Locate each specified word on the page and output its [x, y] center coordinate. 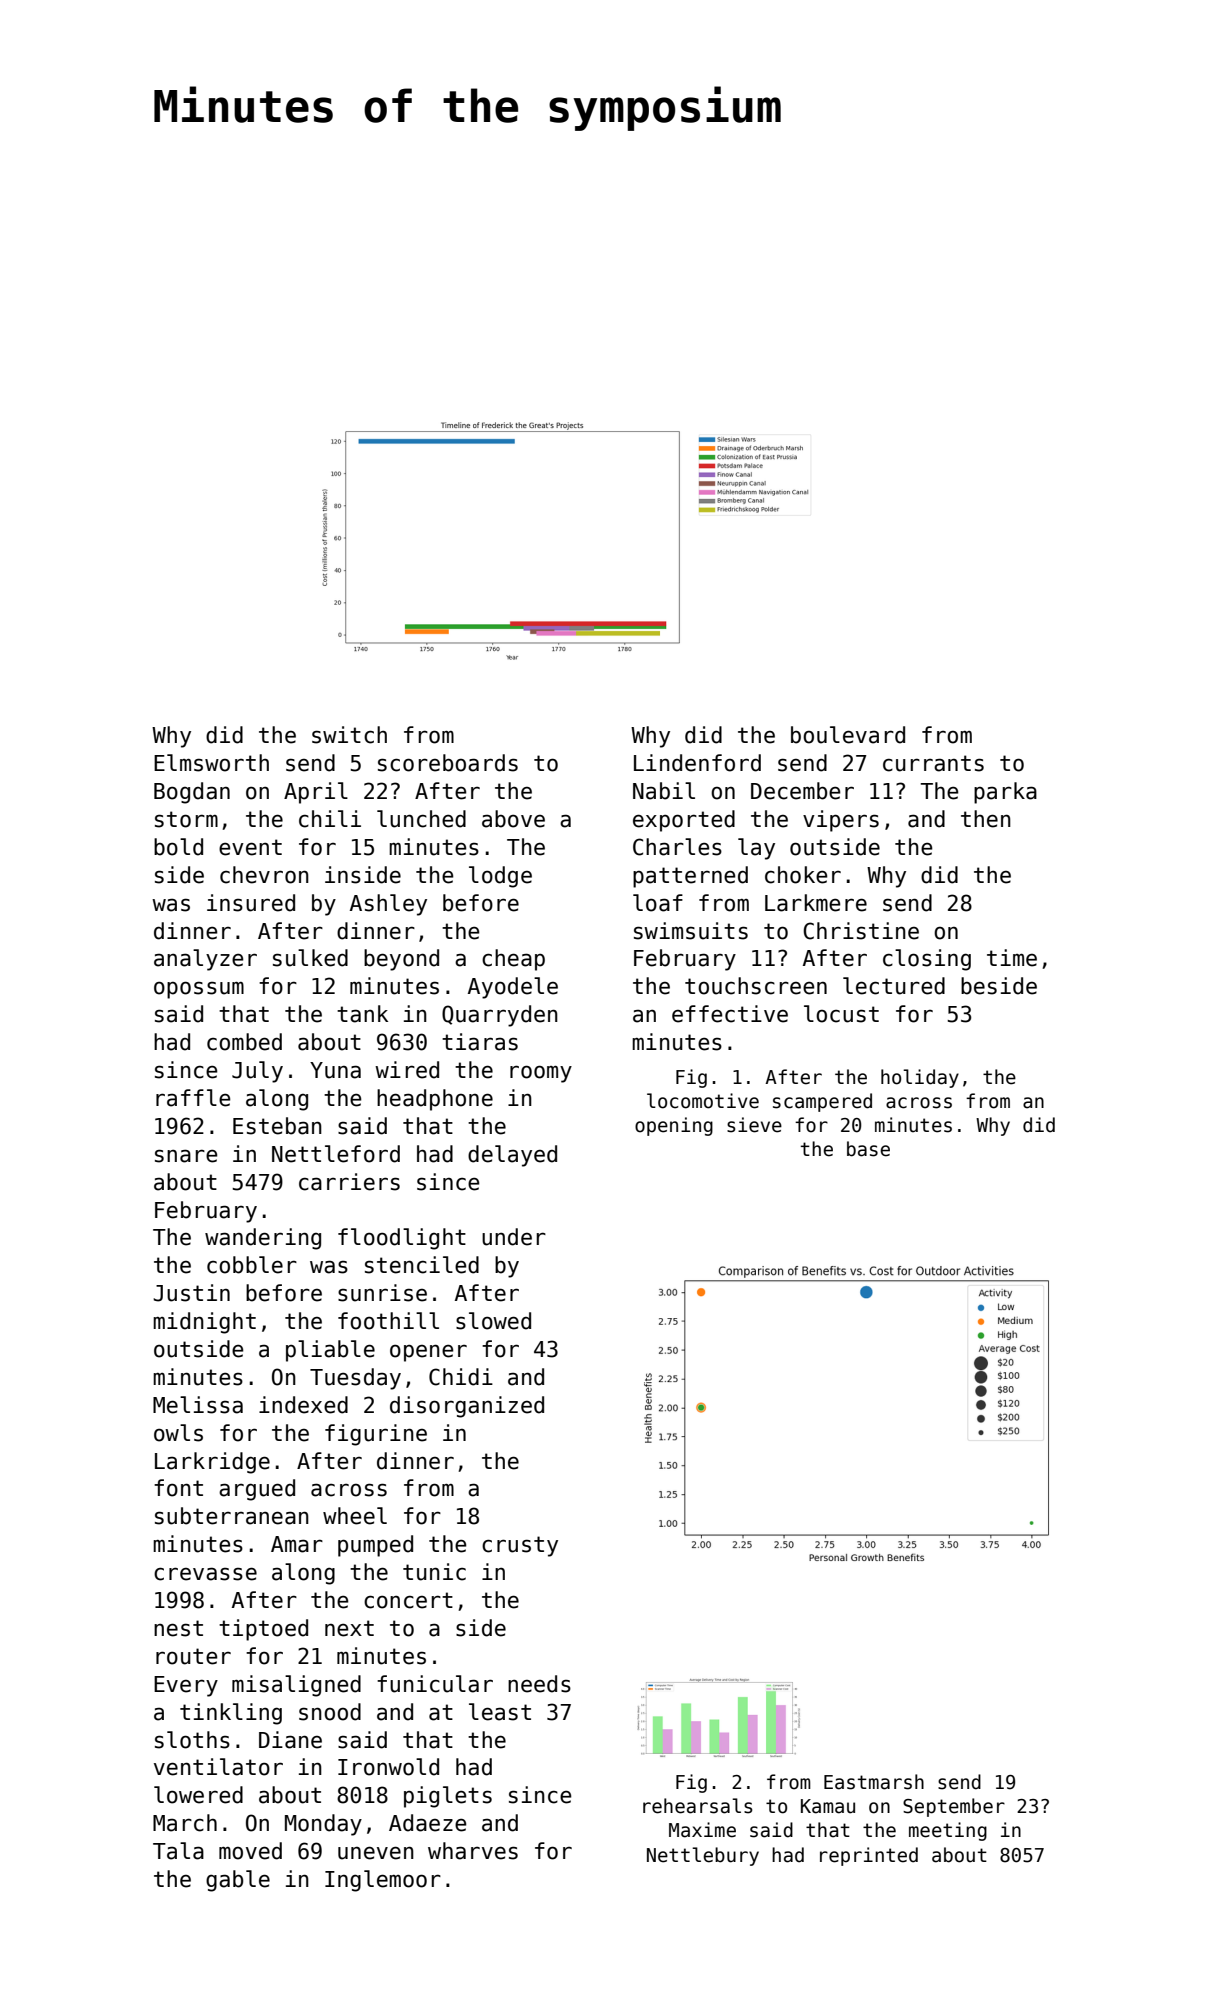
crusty [520, 1546]
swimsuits [691, 931]
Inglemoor [383, 1881]
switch [349, 735]
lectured [894, 986]
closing [927, 960]
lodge [500, 877]
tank [362, 1014]
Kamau [828, 1806]
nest [178, 1628]
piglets [448, 1797]
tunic [434, 1572]
